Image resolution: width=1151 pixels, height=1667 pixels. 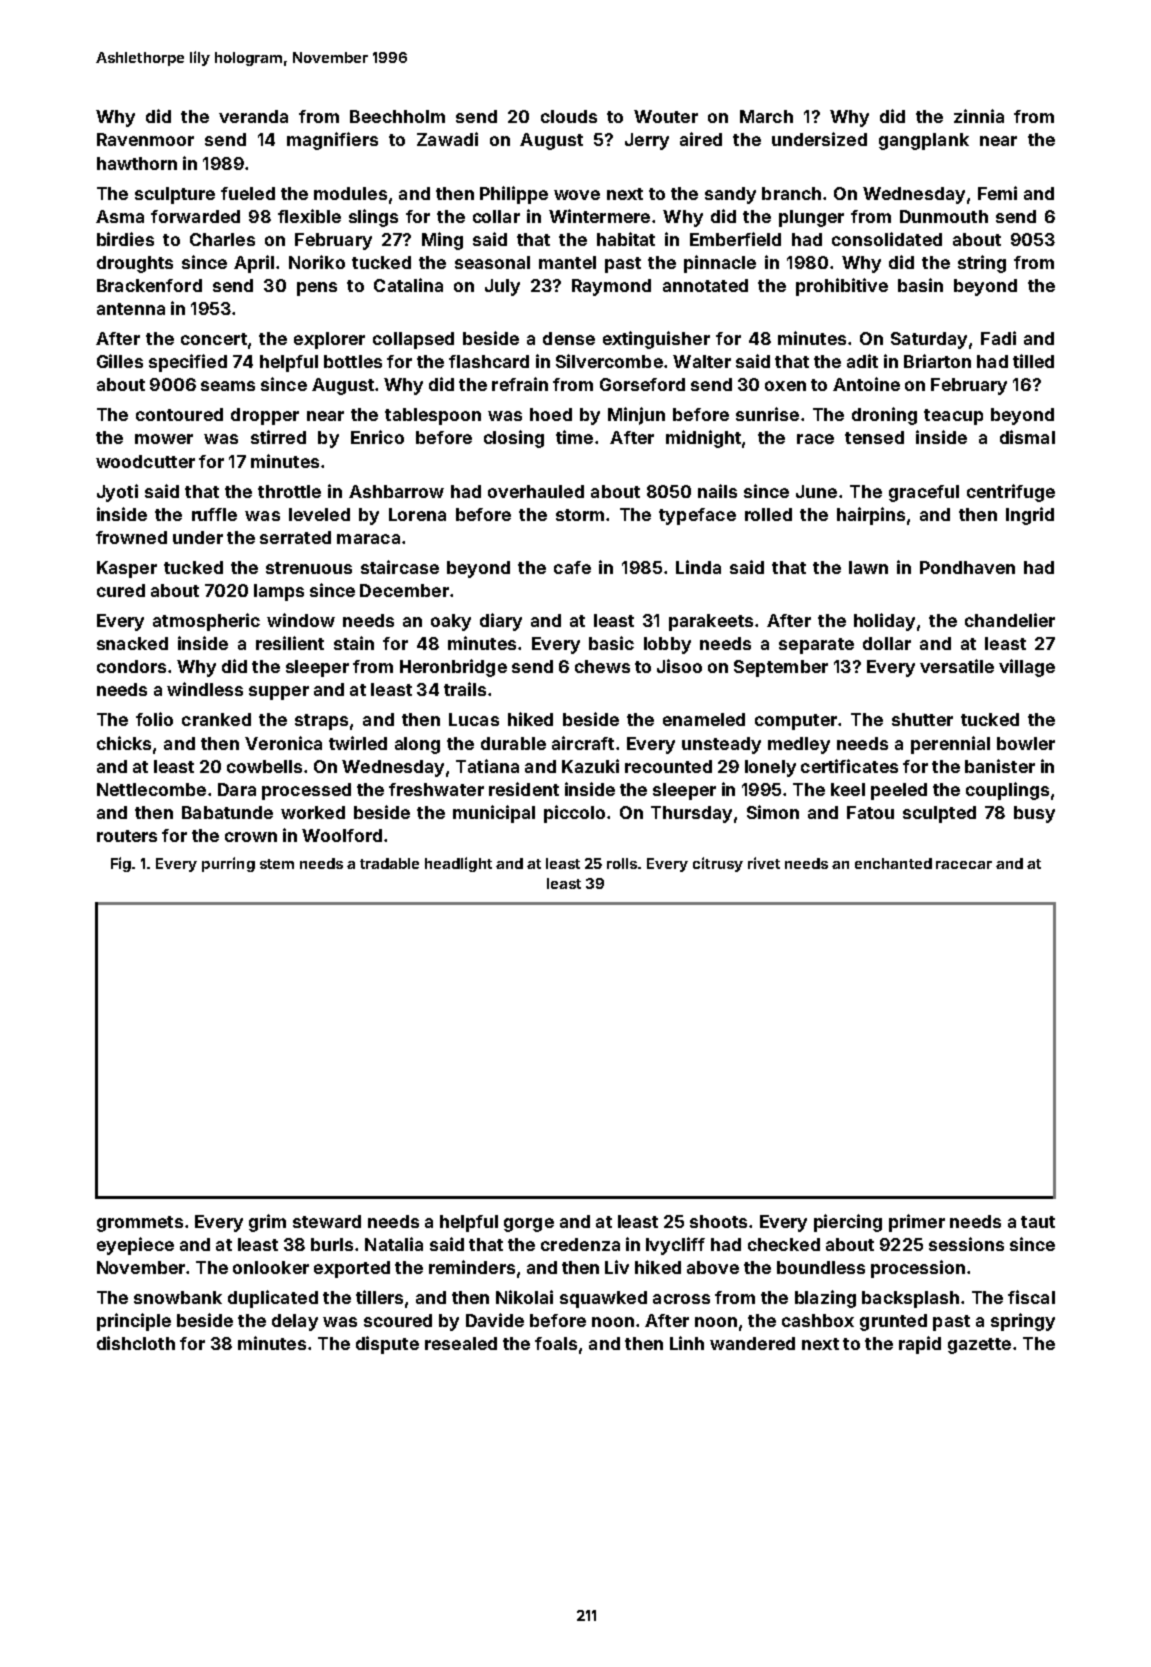 I want to click on routers, so click(x=127, y=836).
